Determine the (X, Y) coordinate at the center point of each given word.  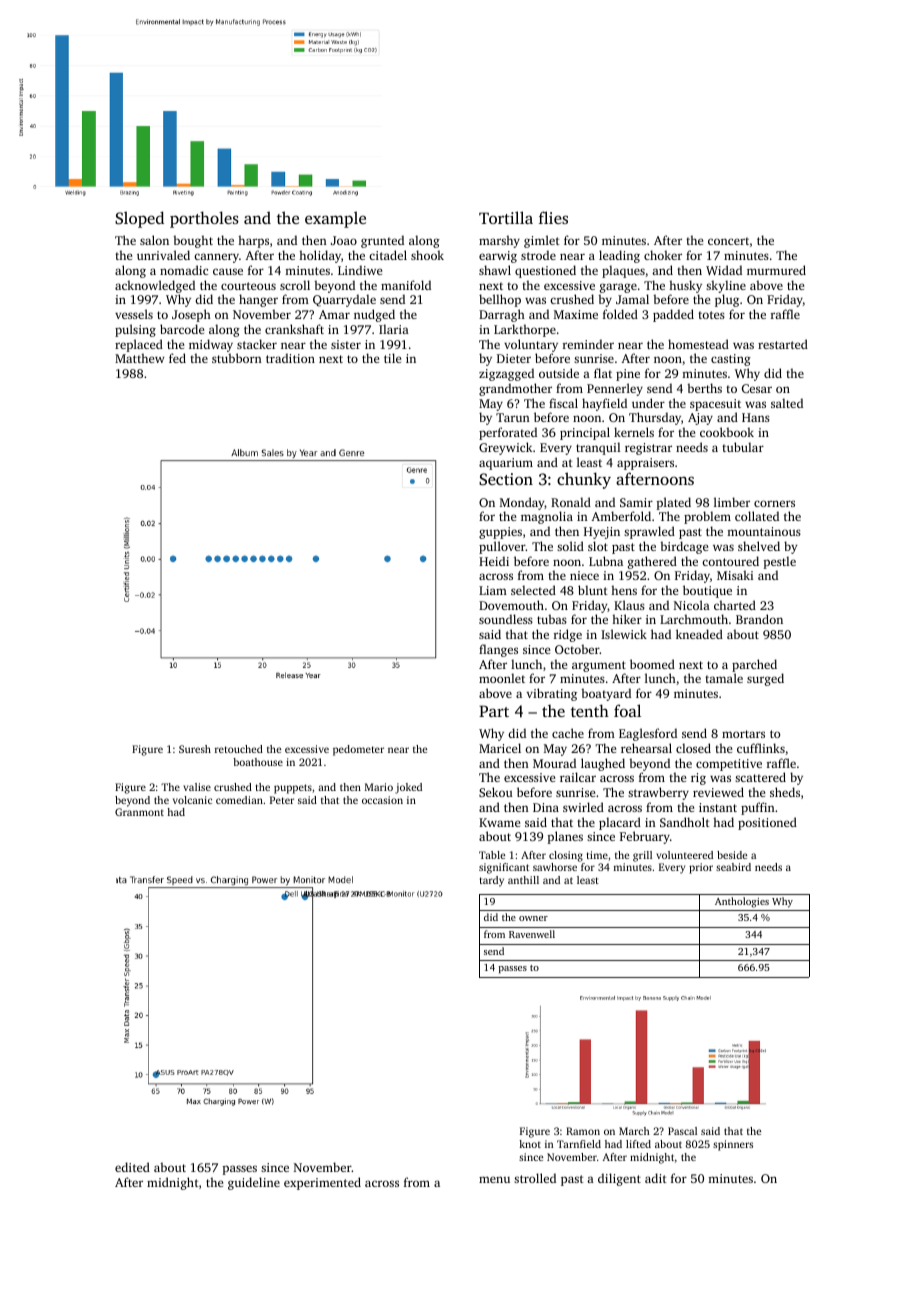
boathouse (258, 762)
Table (492, 855)
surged (765, 679)
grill (642, 856)
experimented (322, 1183)
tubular (743, 447)
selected (533, 590)
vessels (134, 314)
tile (392, 358)
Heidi (494, 561)
